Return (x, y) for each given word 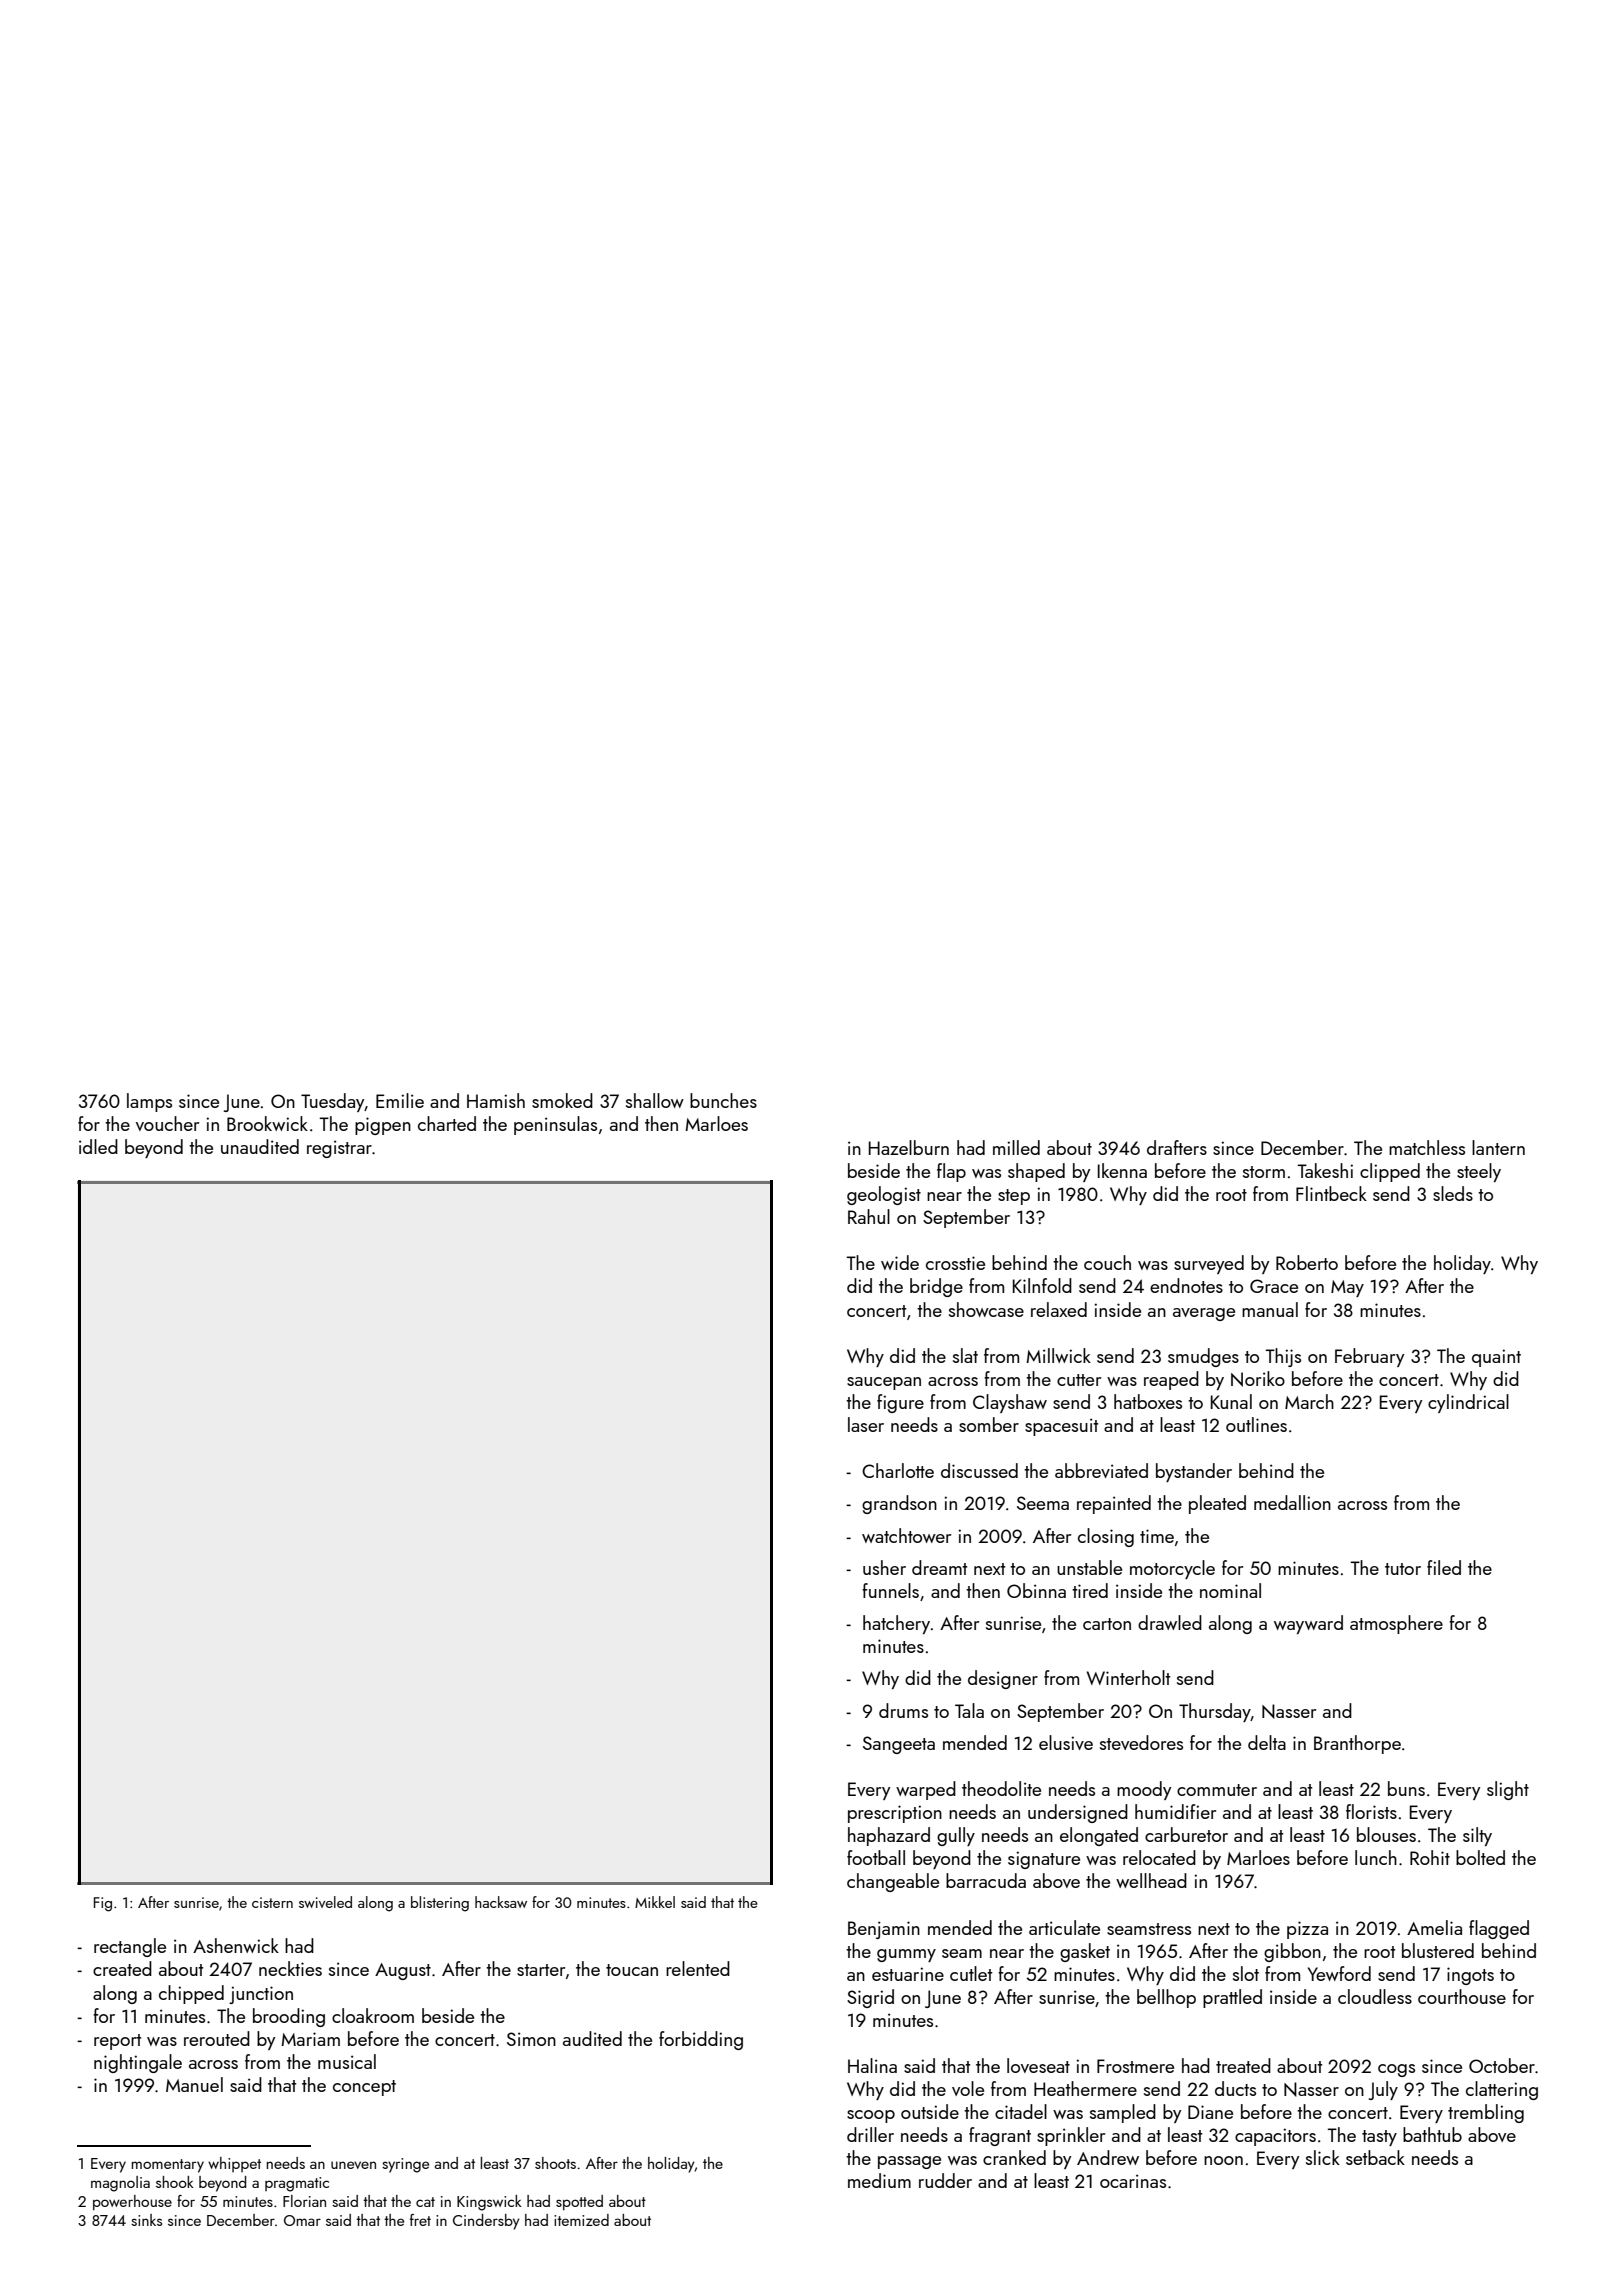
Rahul (869, 1216)
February (1370, 1357)
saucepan (884, 1383)
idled (98, 1146)
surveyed (1209, 1264)
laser (866, 1424)
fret (420, 2220)
